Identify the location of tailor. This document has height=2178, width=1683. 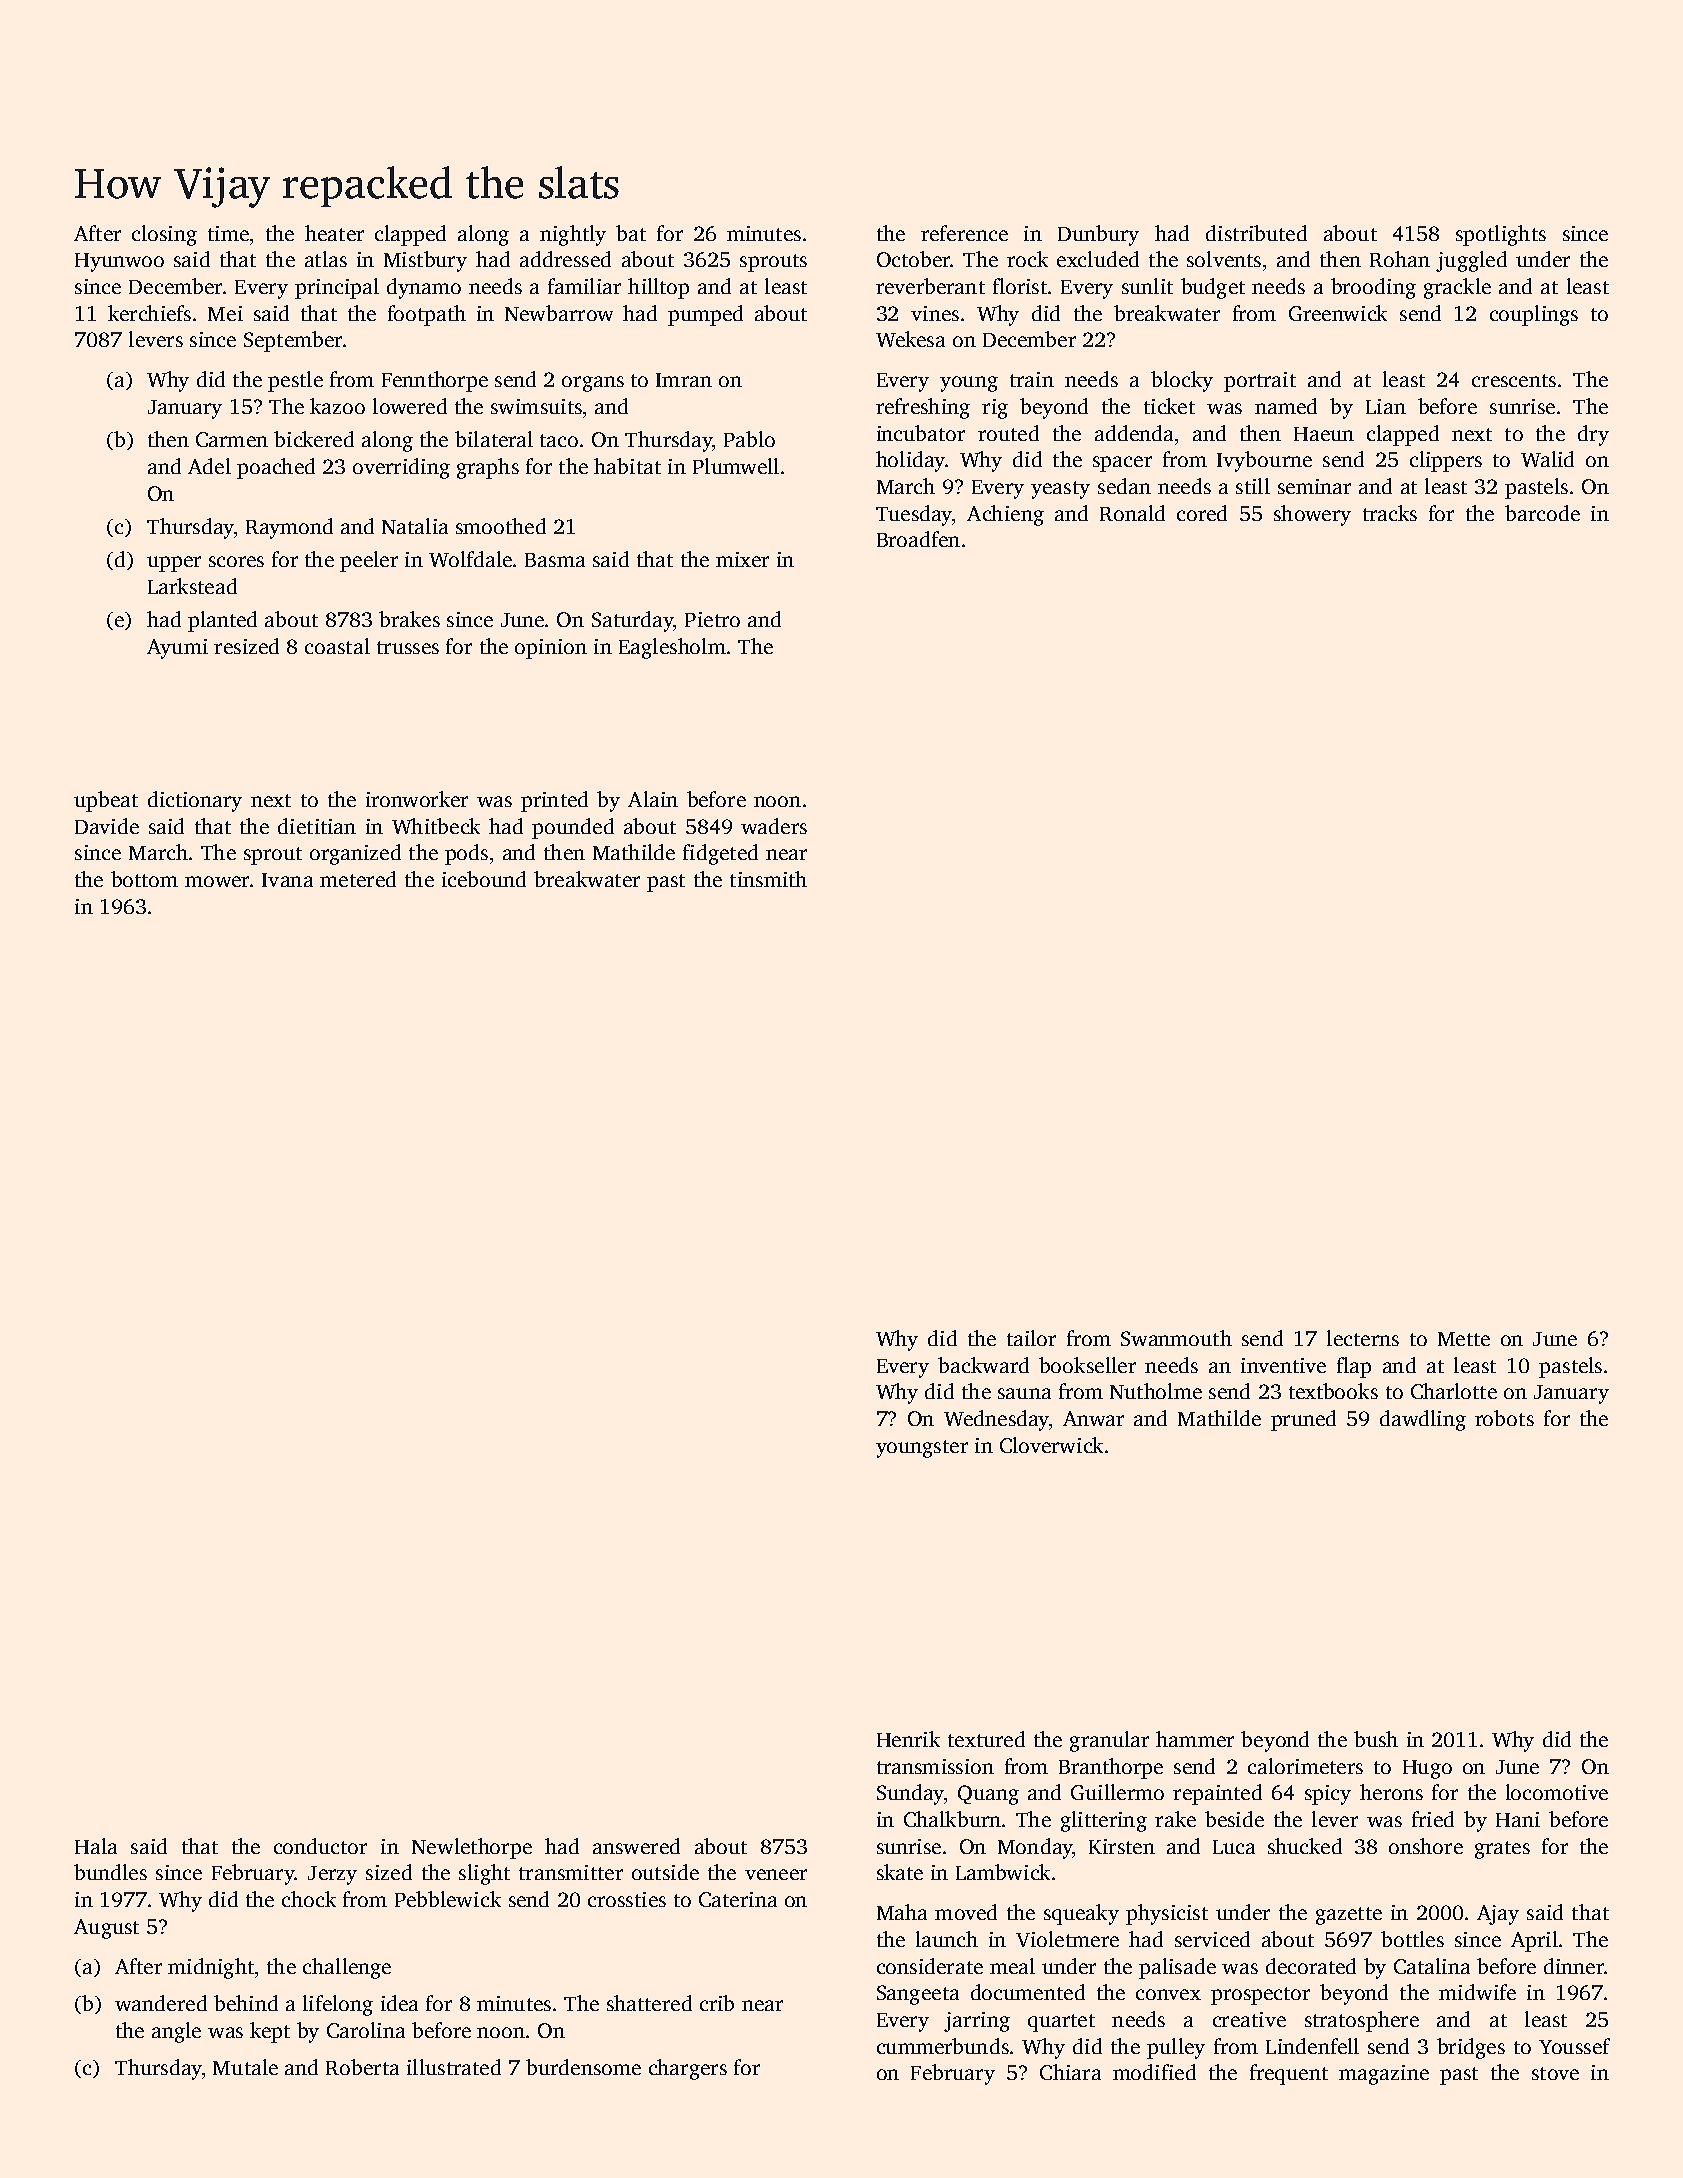
(1031, 1338).
